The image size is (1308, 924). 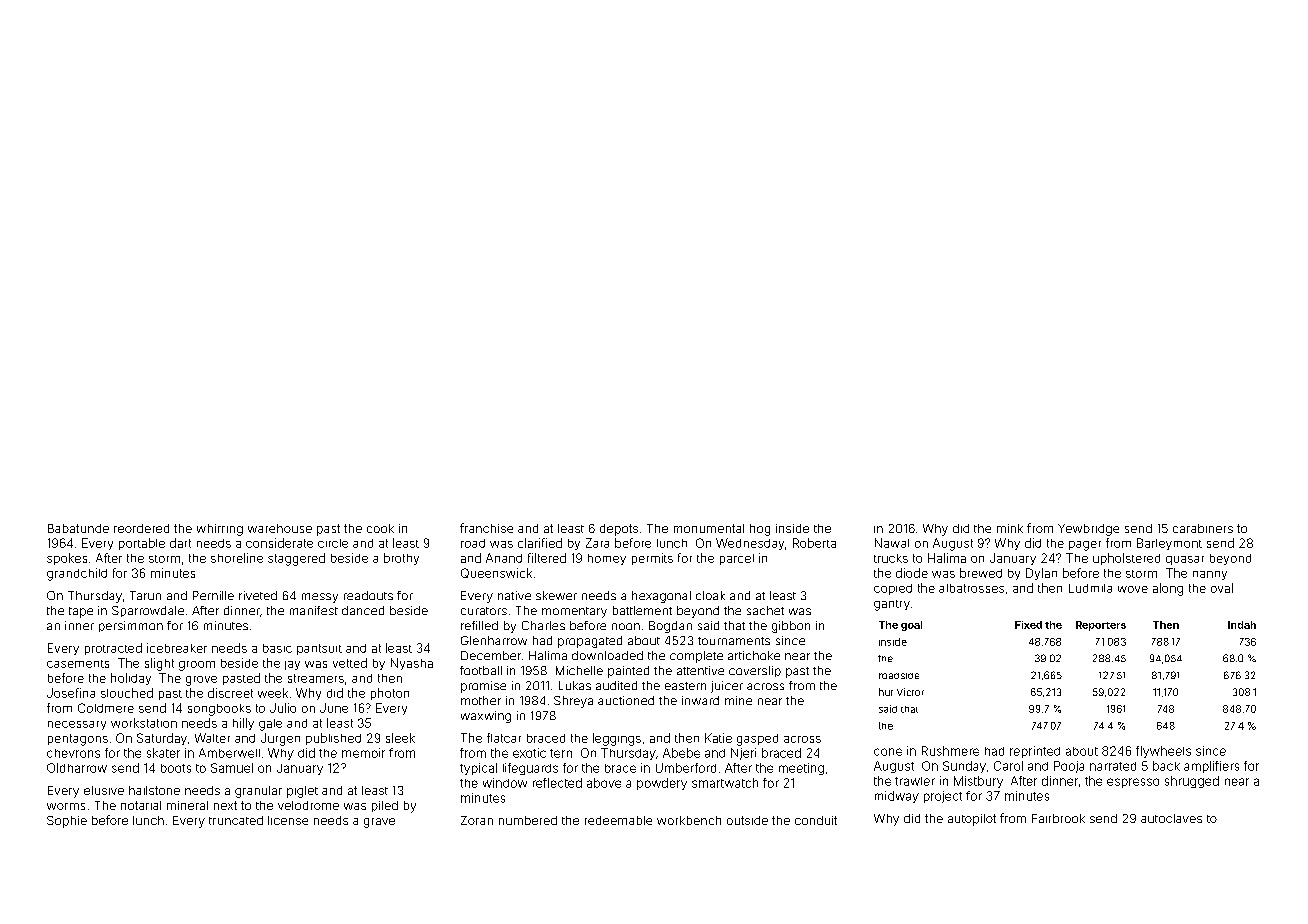 What do you see at coordinates (113, 649) in the screenshot?
I see `protracted` at bounding box center [113, 649].
